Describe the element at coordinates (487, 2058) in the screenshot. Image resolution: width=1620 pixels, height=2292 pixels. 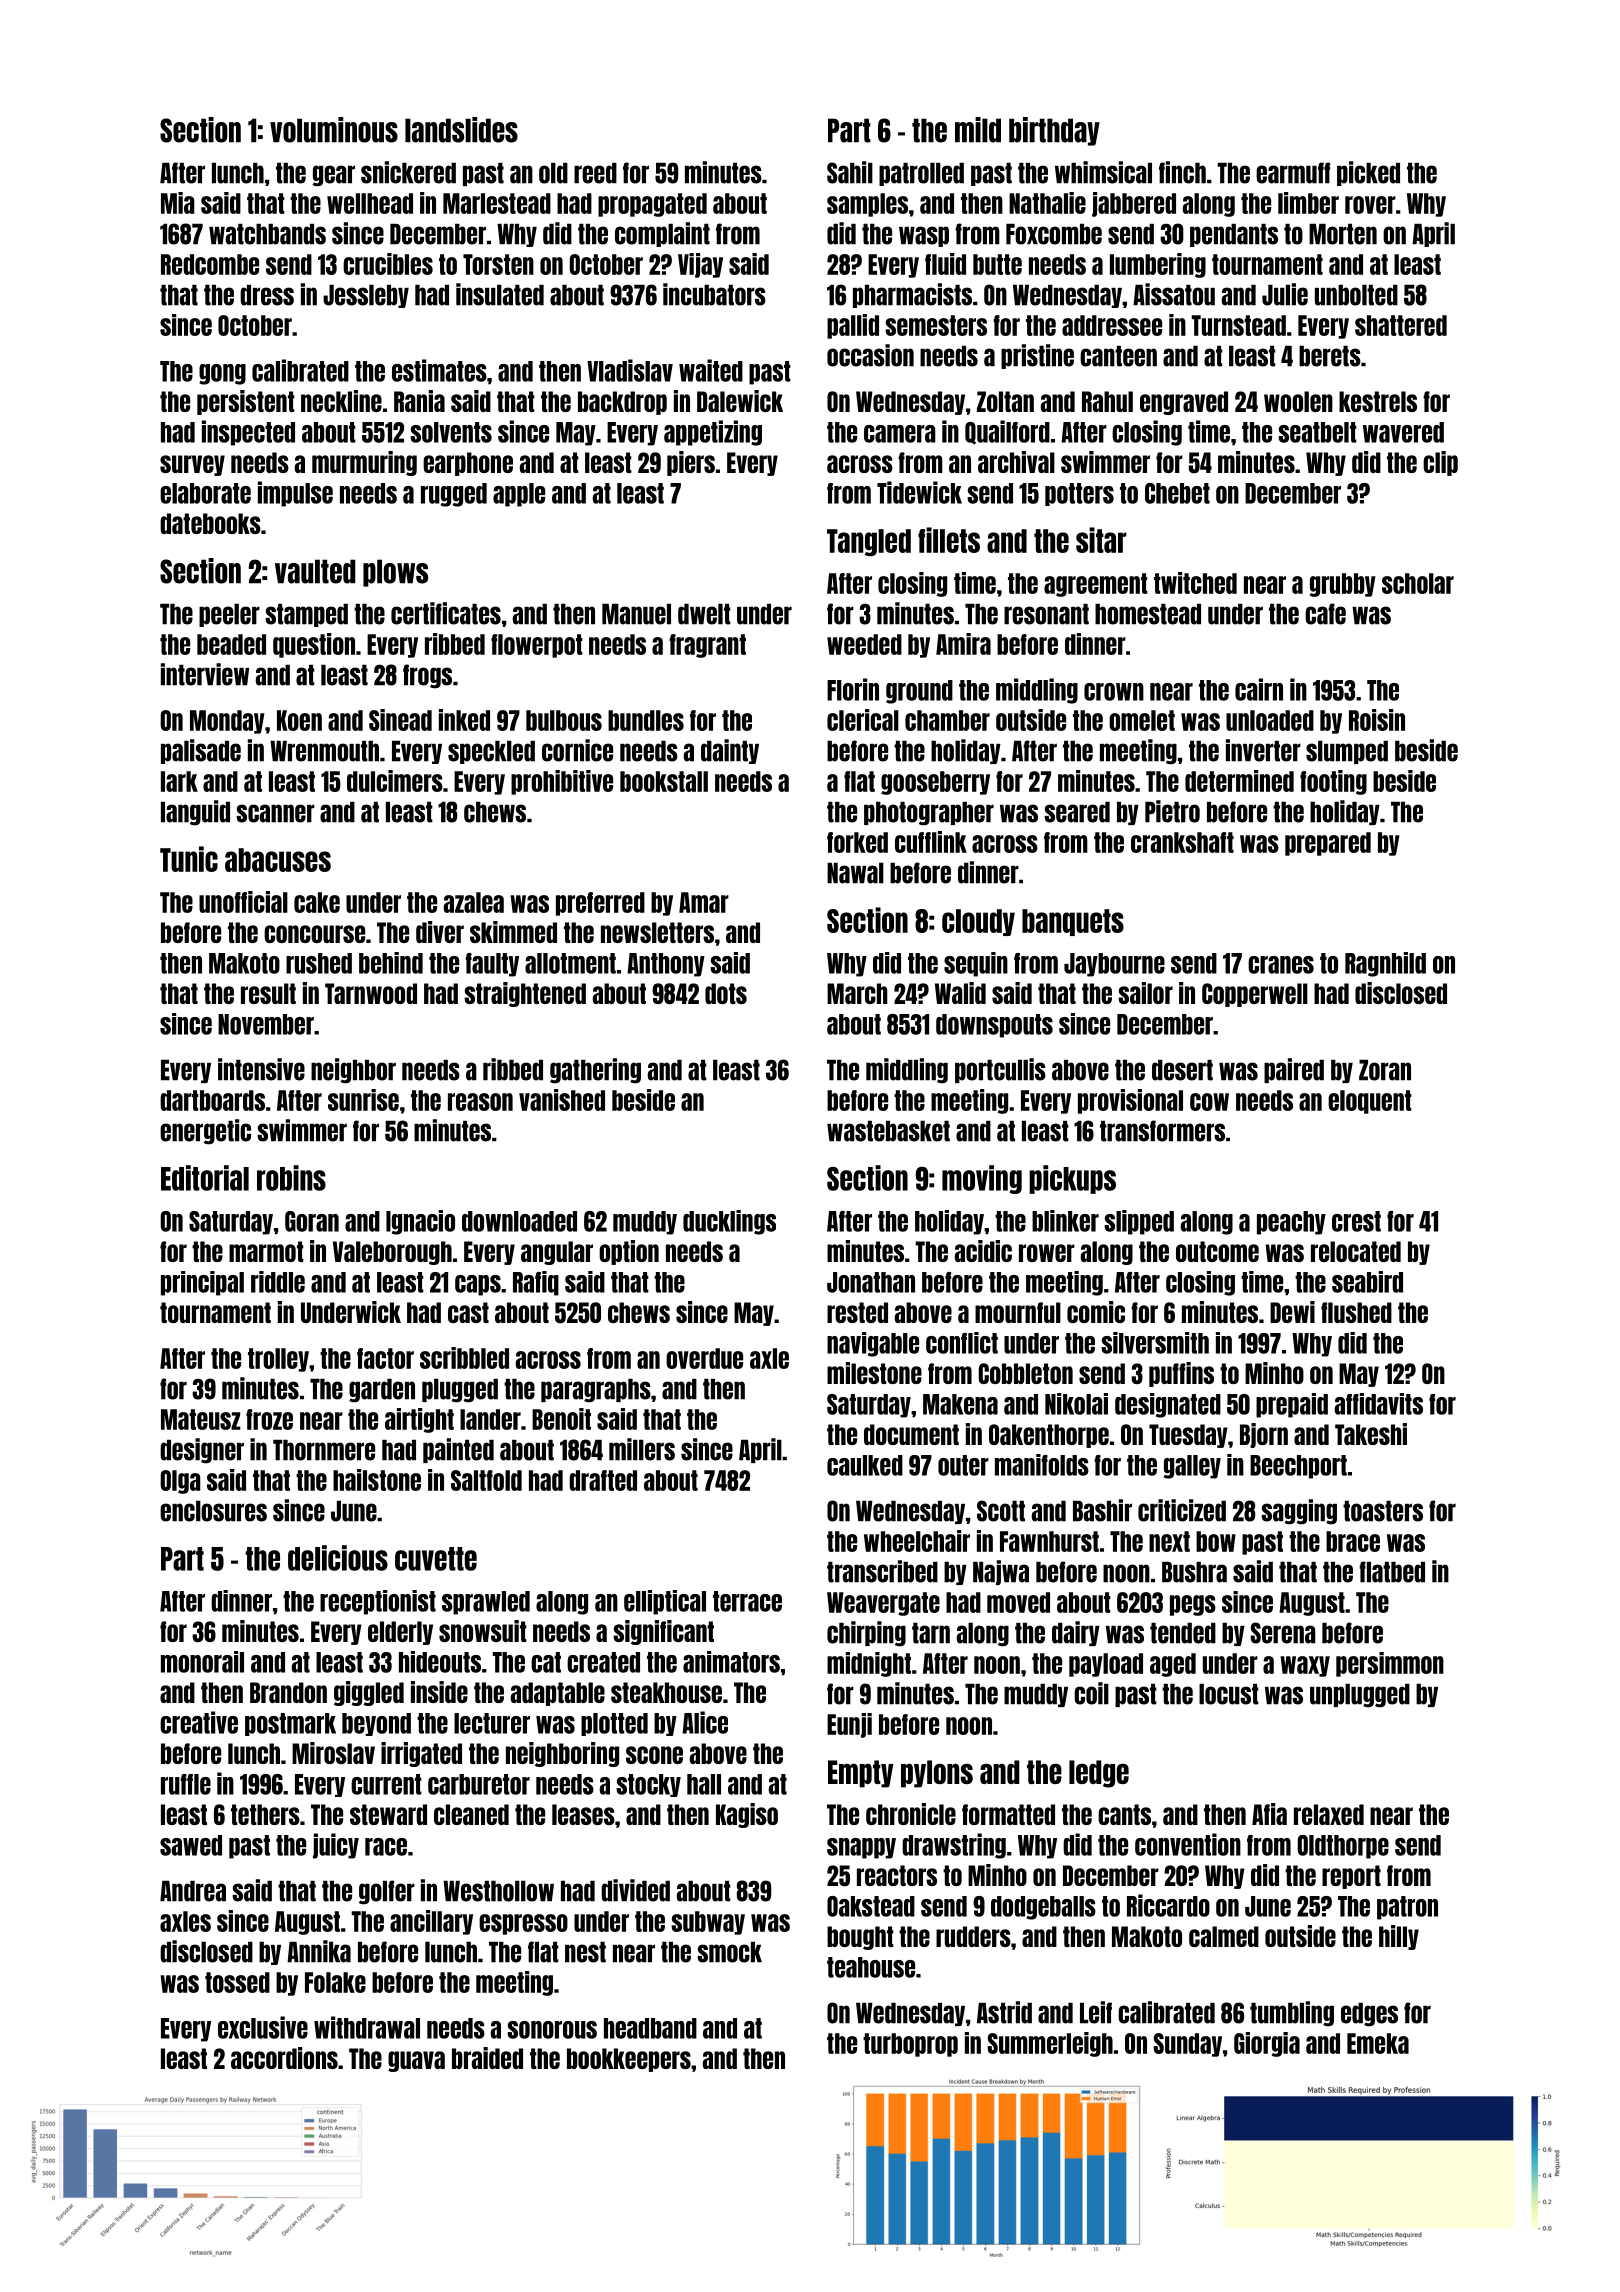
I see `braided` at that location.
